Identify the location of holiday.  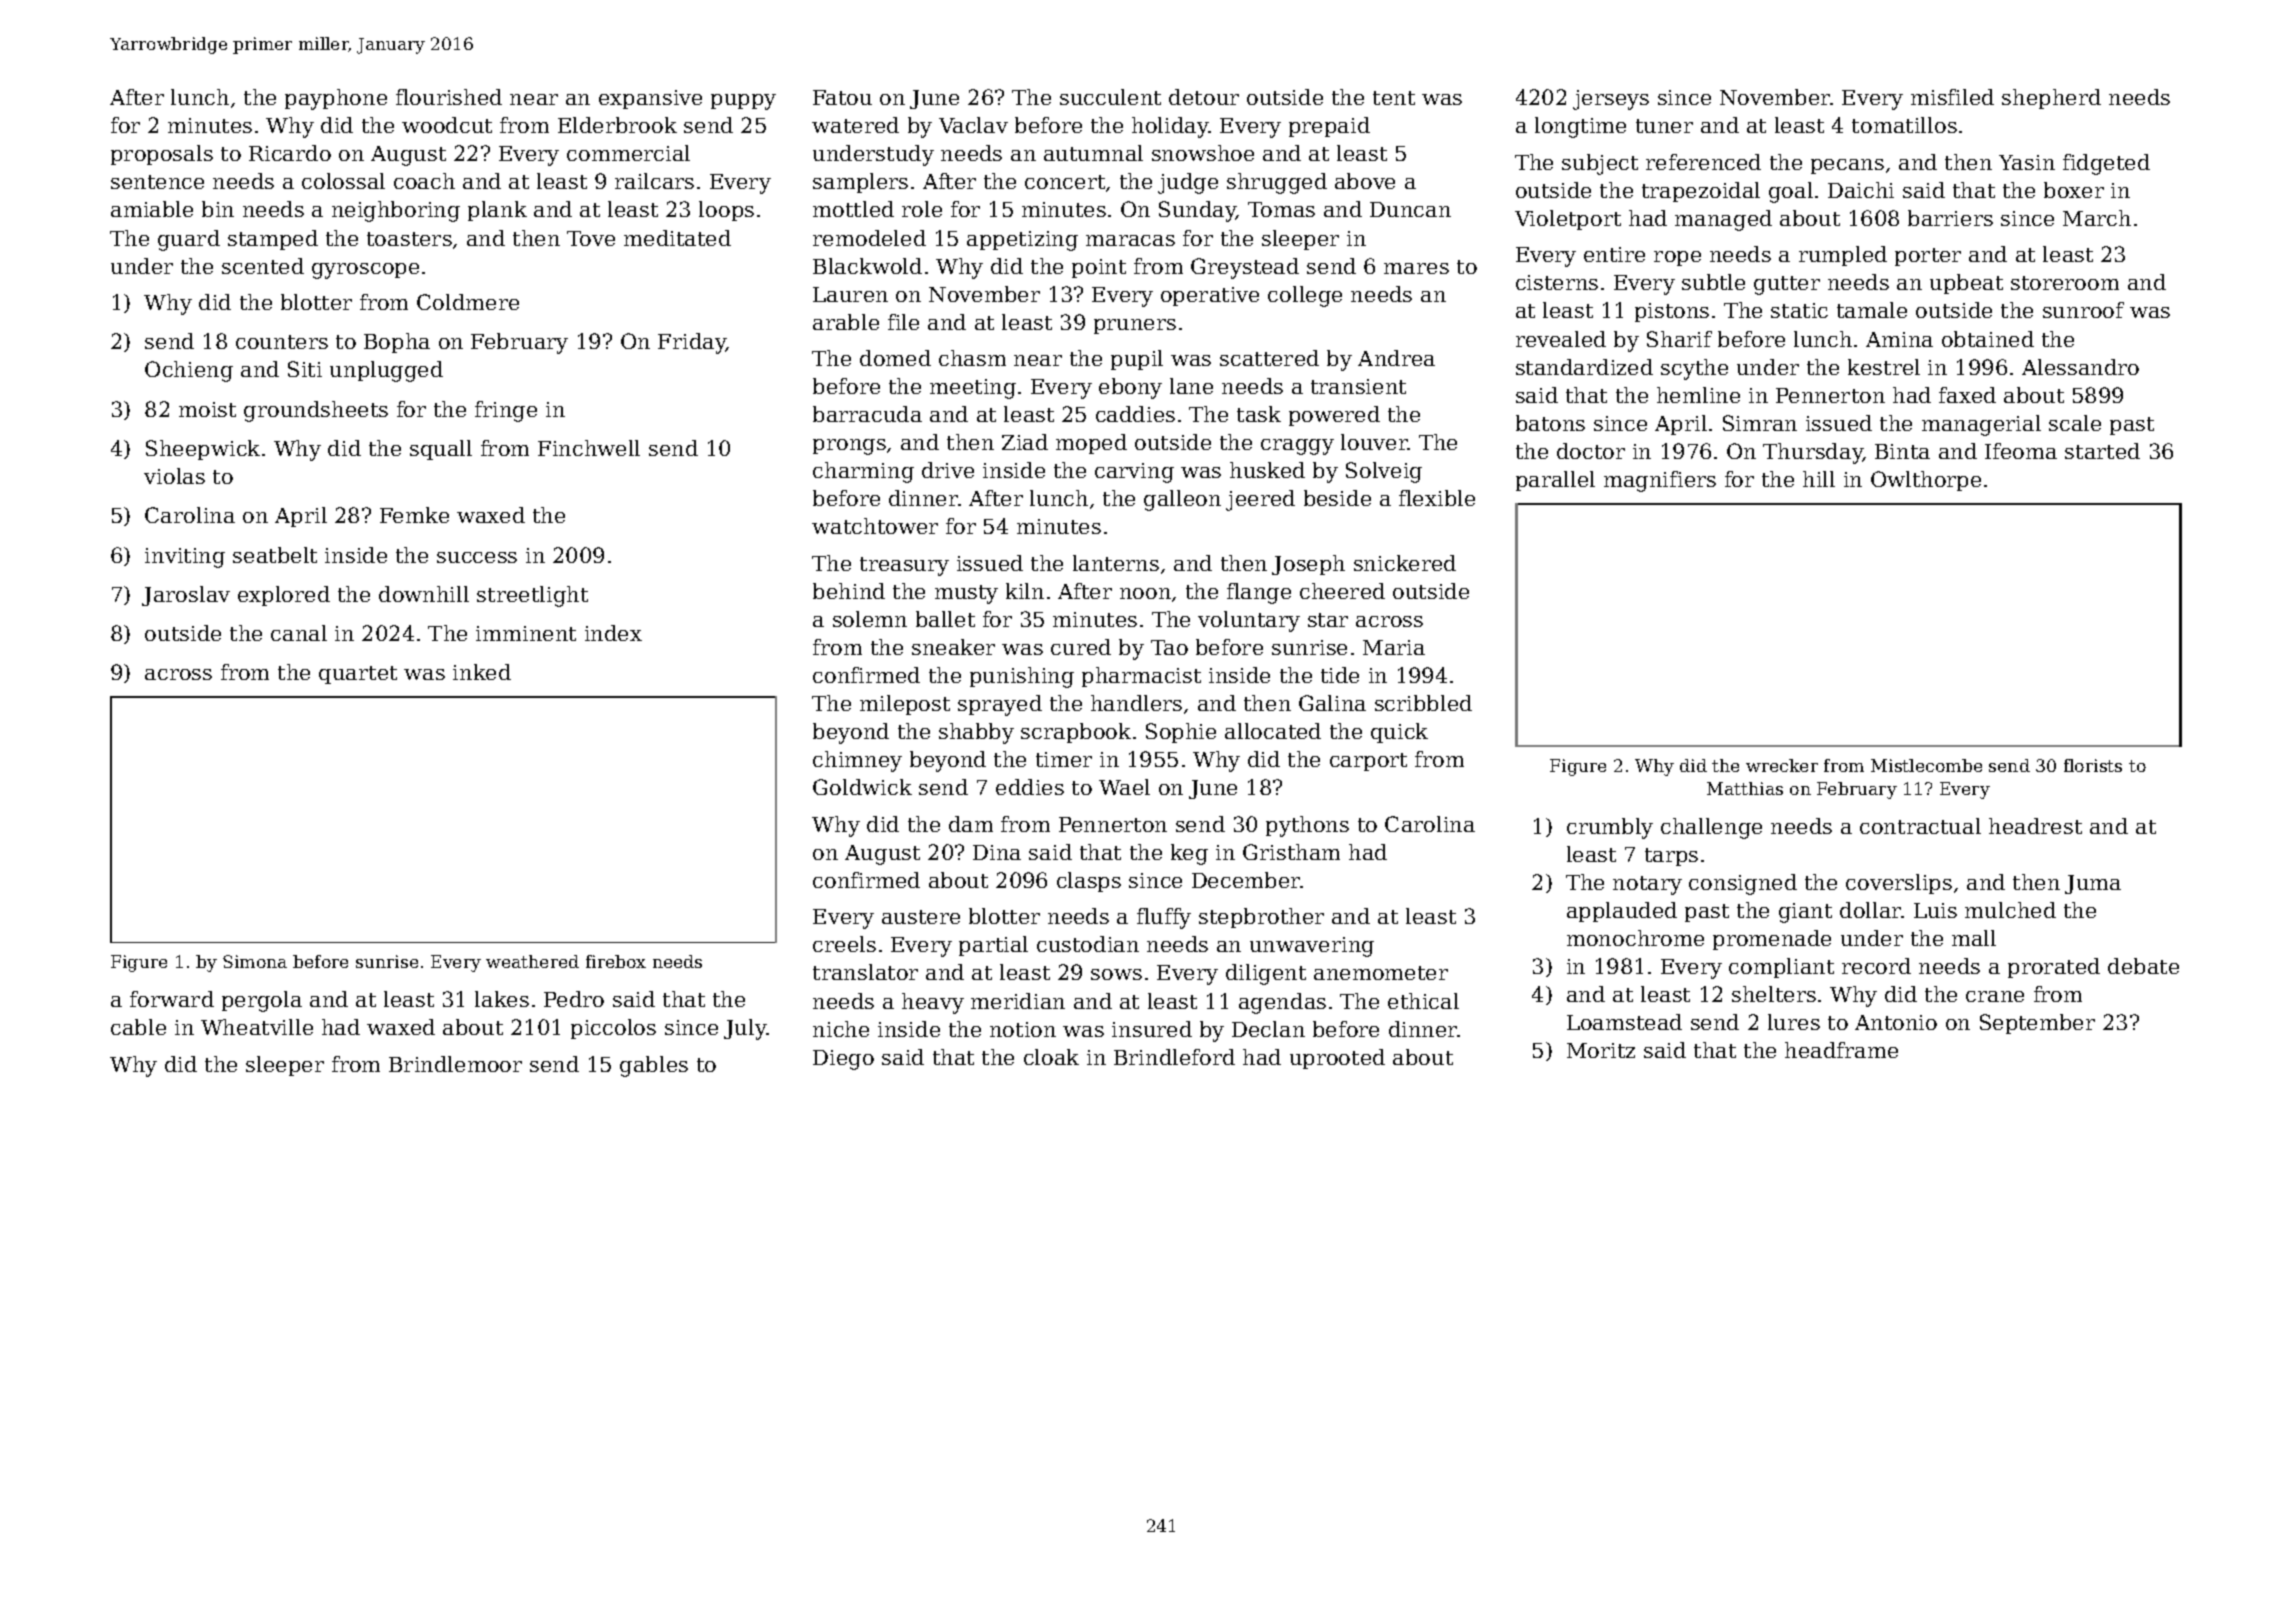
(1170, 127).
